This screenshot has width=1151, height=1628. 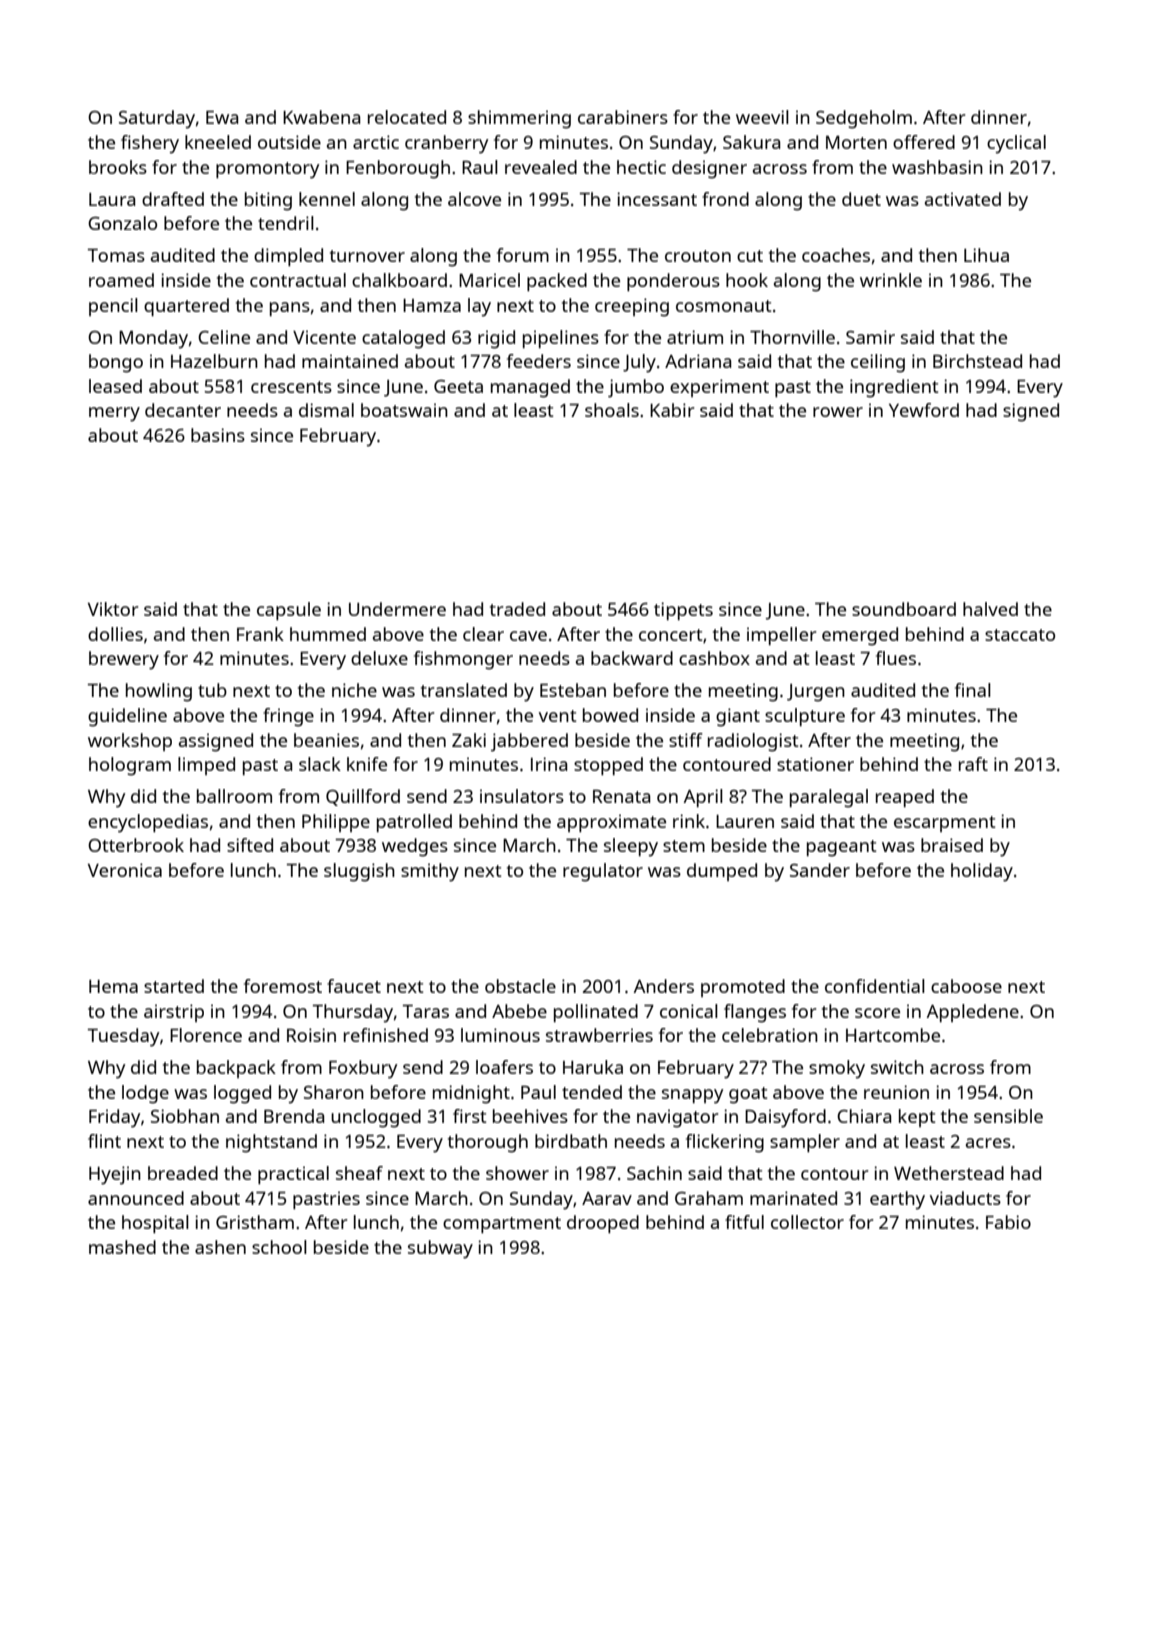 I want to click on packed, so click(x=557, y=282).
